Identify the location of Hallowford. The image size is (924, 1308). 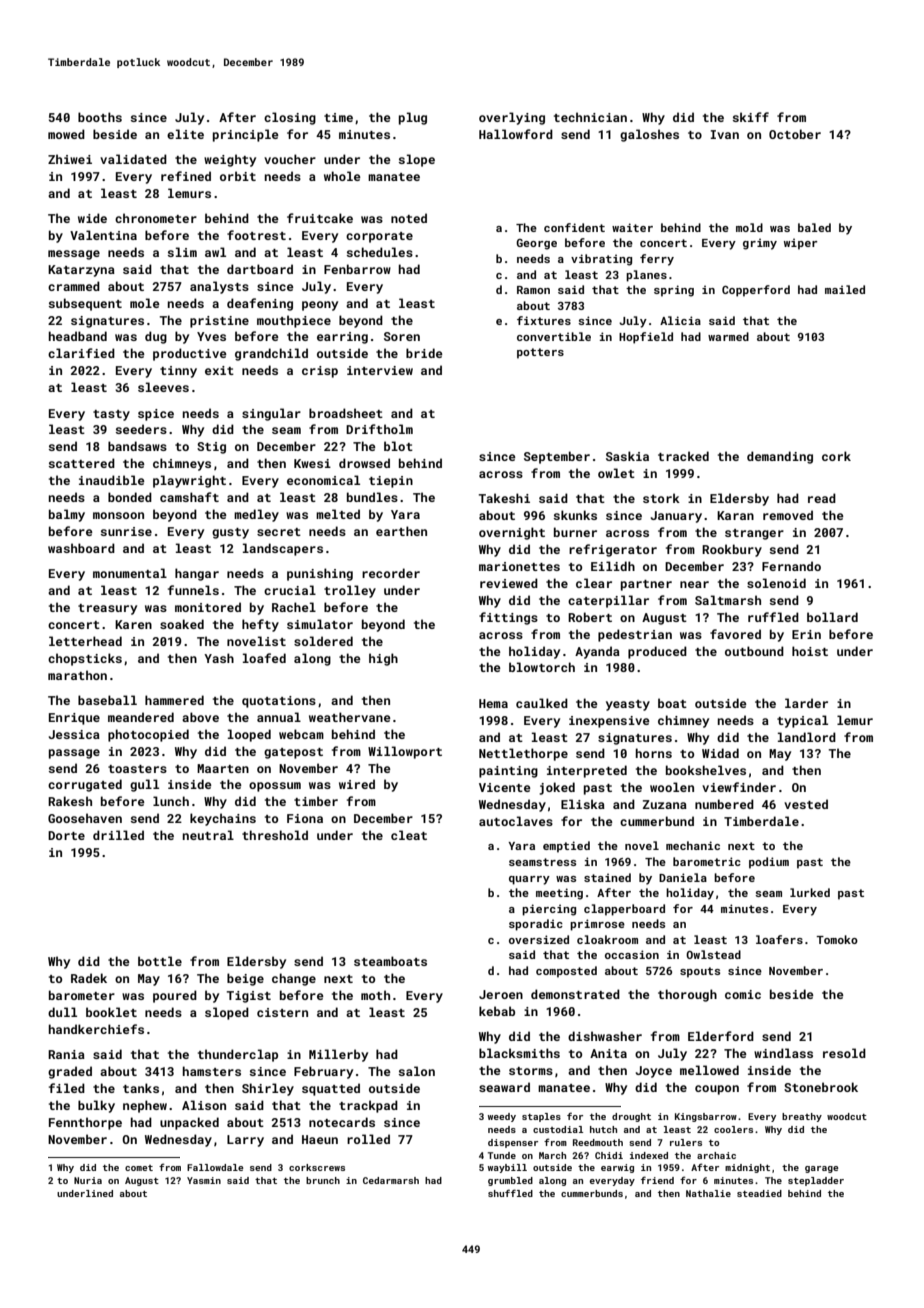
(516, 134).
